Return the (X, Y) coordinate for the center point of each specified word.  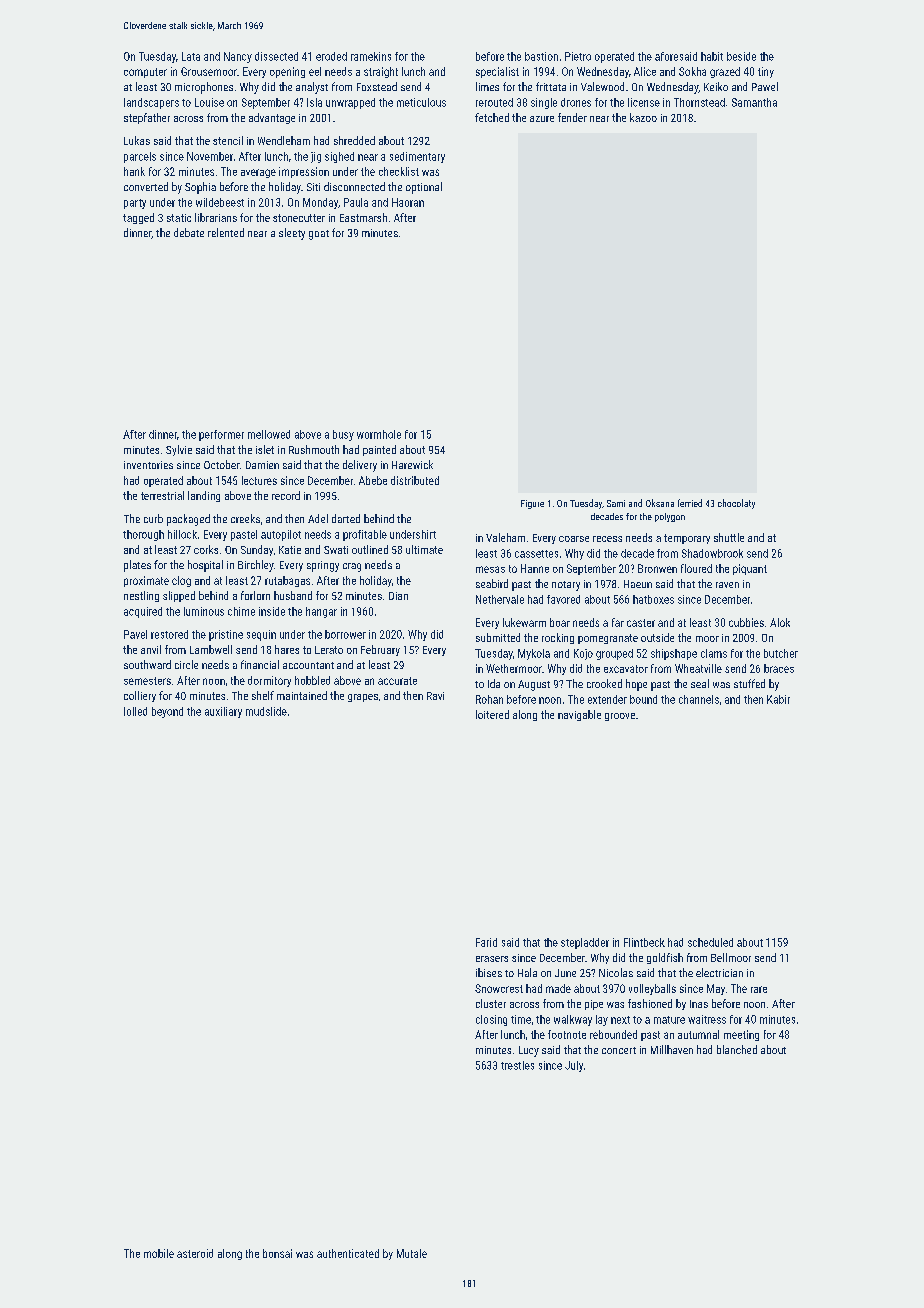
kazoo (643, 117)
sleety (292, 234)
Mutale (412, 1253)
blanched (737, 1049)
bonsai (277, 1253)
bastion (541, 56)
